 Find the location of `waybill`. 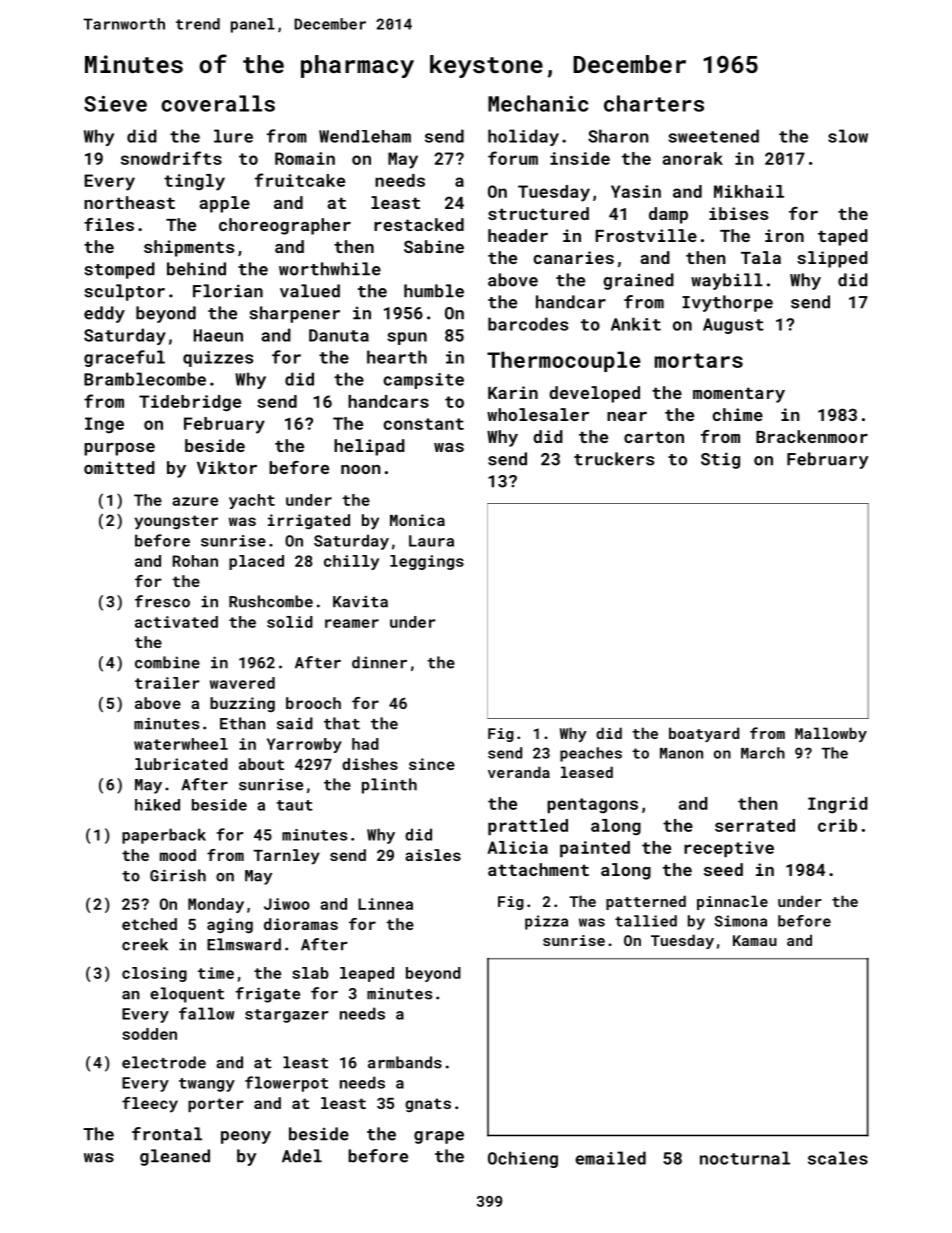

waybill is located at coordinates (727, 281).
